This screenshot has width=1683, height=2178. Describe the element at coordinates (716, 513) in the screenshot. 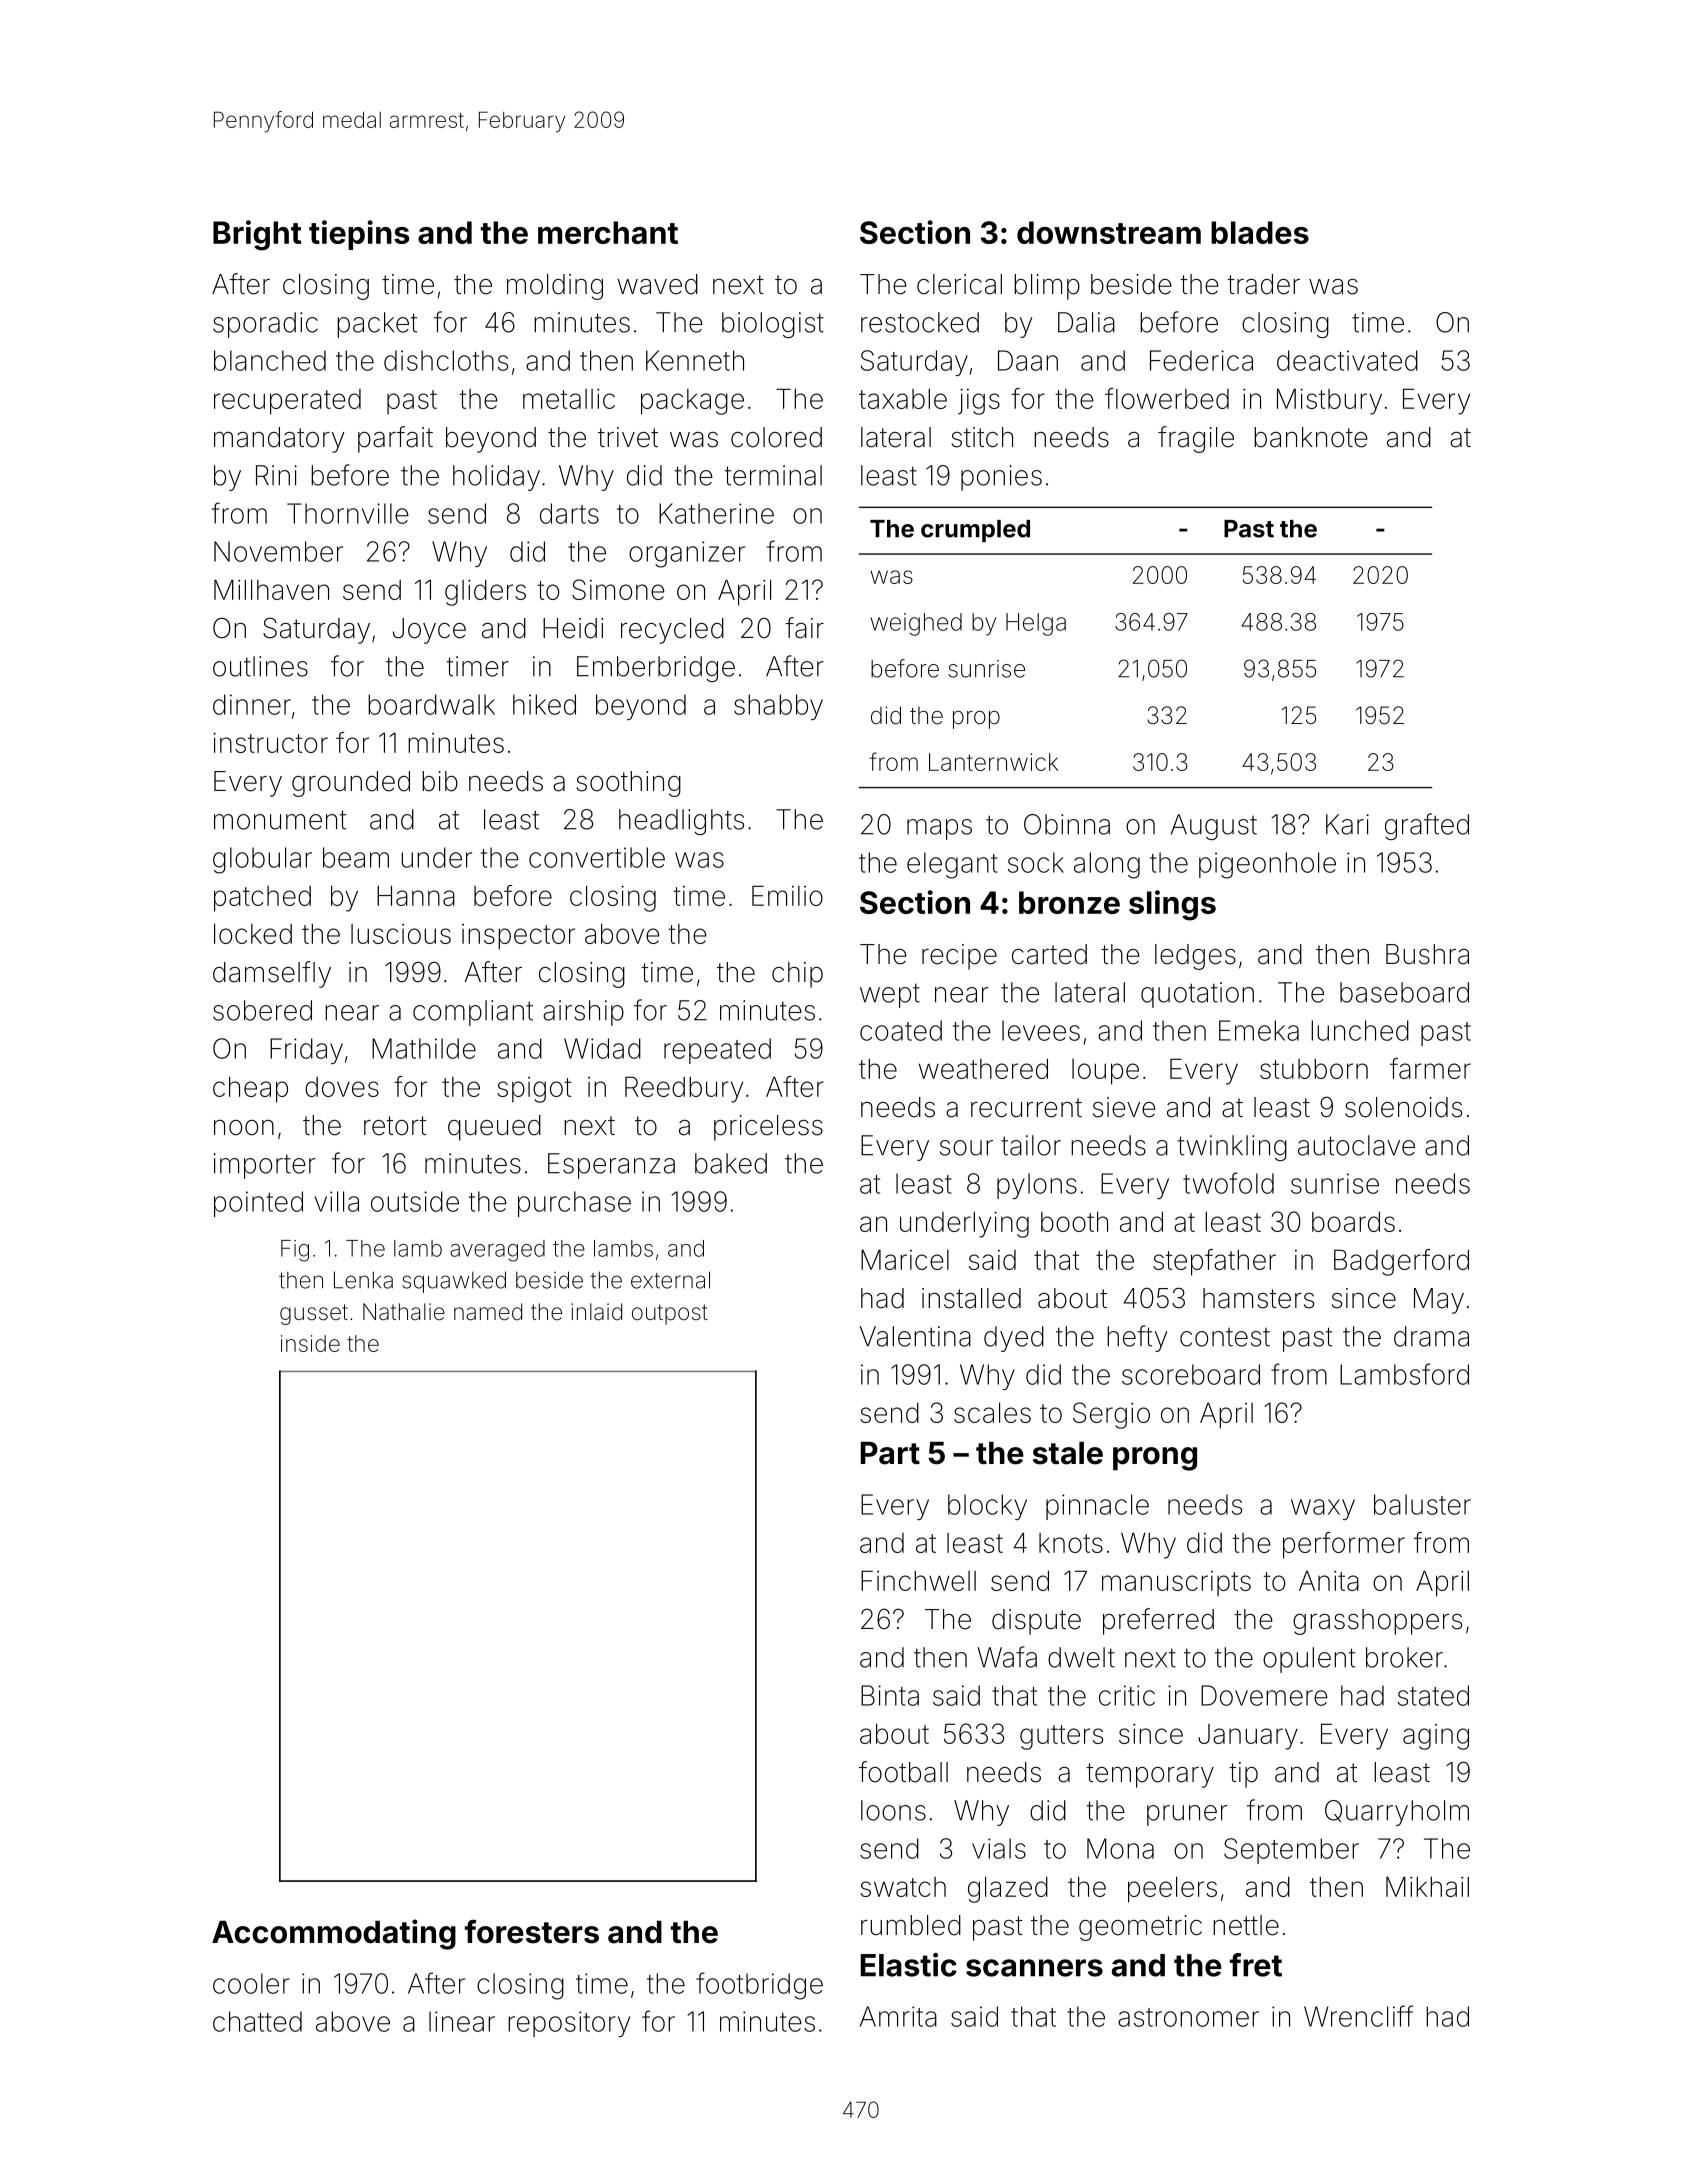

I see `Katherine` at that location.
